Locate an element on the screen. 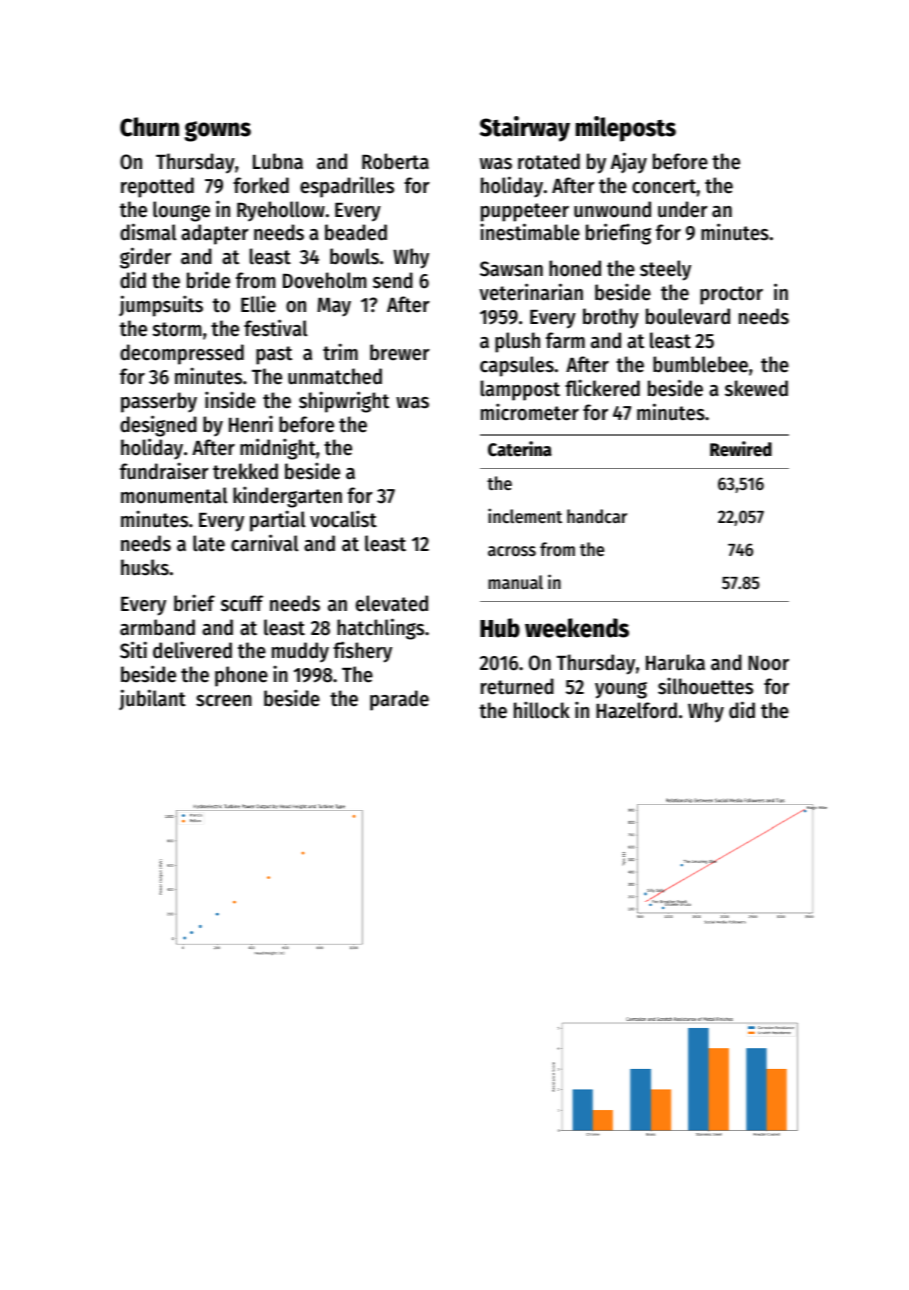 Image resolution: width=909 pixels, height=1290 pixels. fishery is located at coordinates (362, 652).
